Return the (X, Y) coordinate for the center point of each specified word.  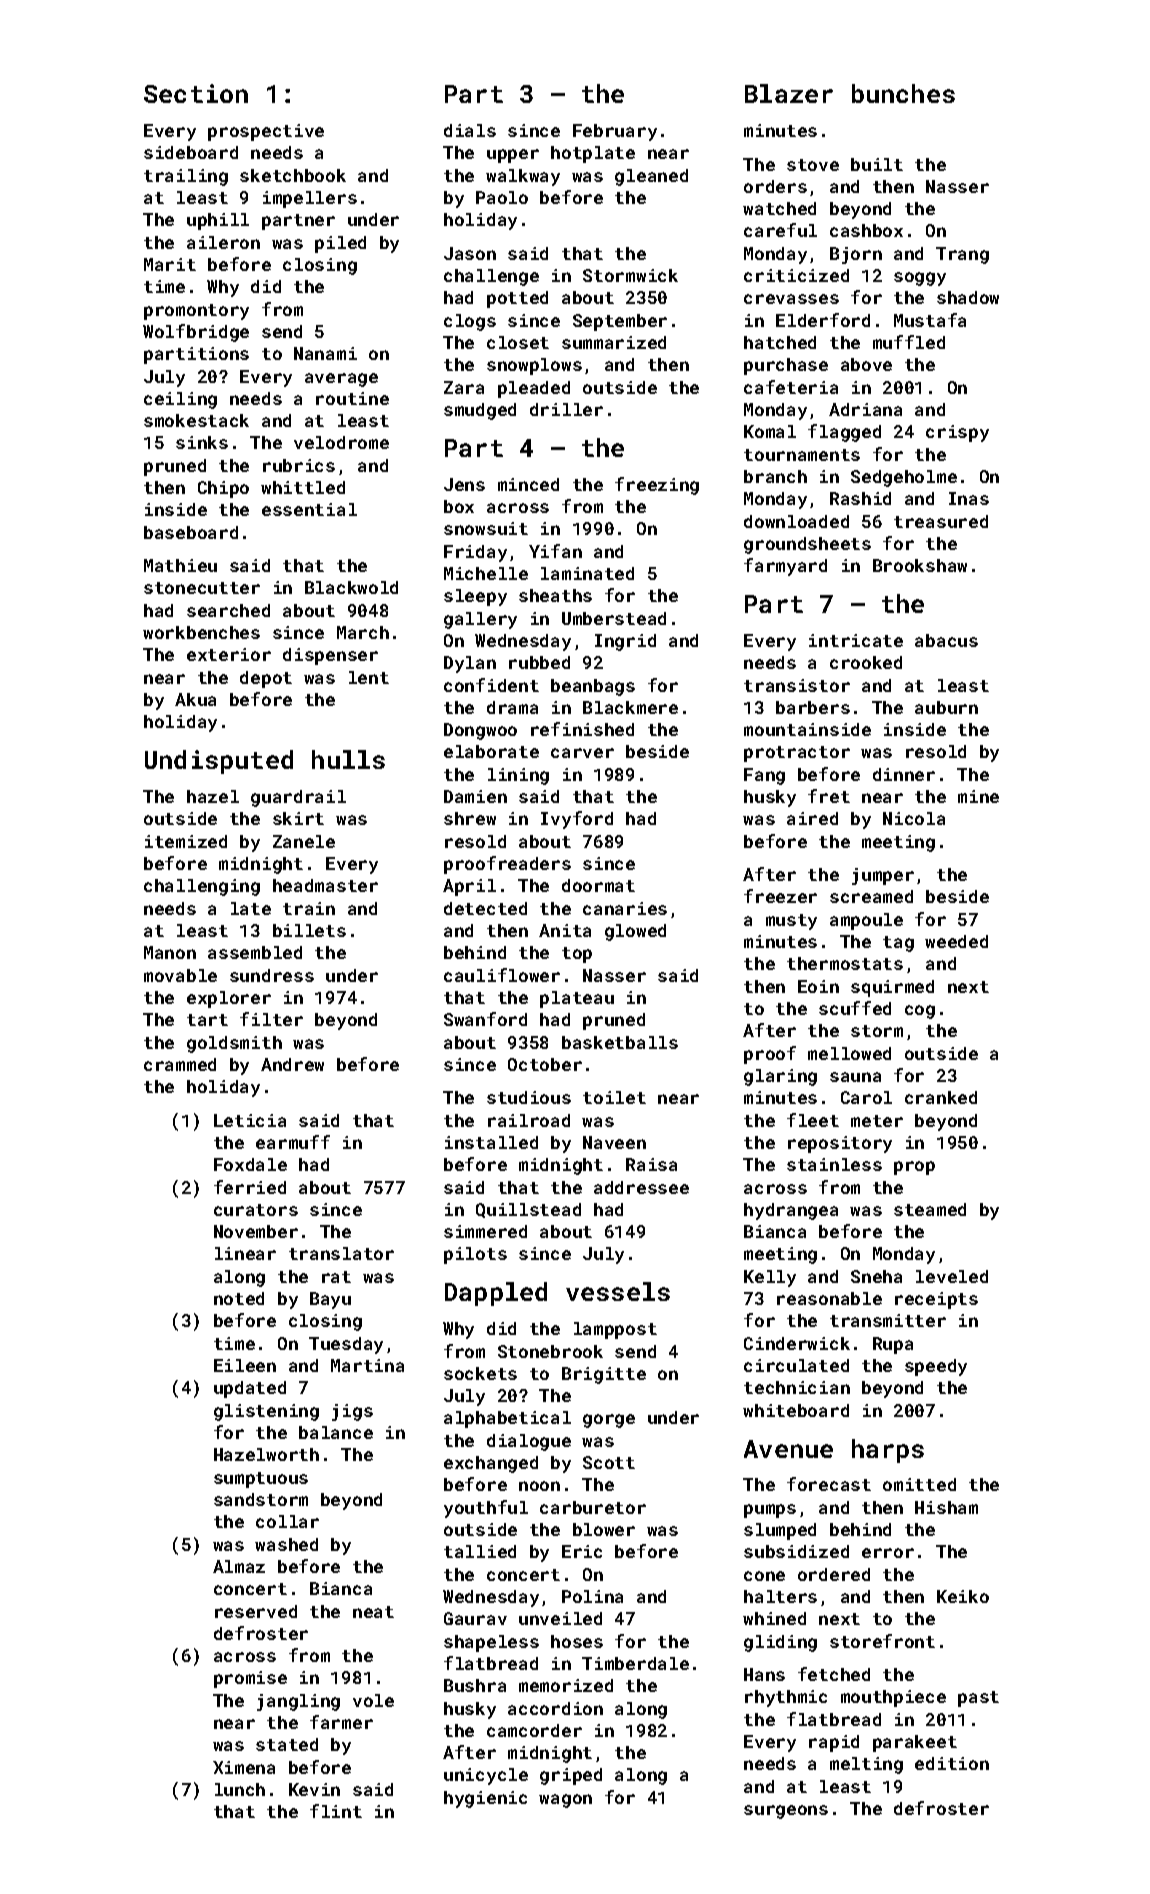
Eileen (245, 1365)
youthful (486, 1509)
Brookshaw (920, 565)
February (615, 132)
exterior (229, 654)
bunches (903, 93)
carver (582, 753)
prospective (266, 132)
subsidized (796, 1551)
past (978, 1699)
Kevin (314, 1789)
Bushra (475, 1685)
